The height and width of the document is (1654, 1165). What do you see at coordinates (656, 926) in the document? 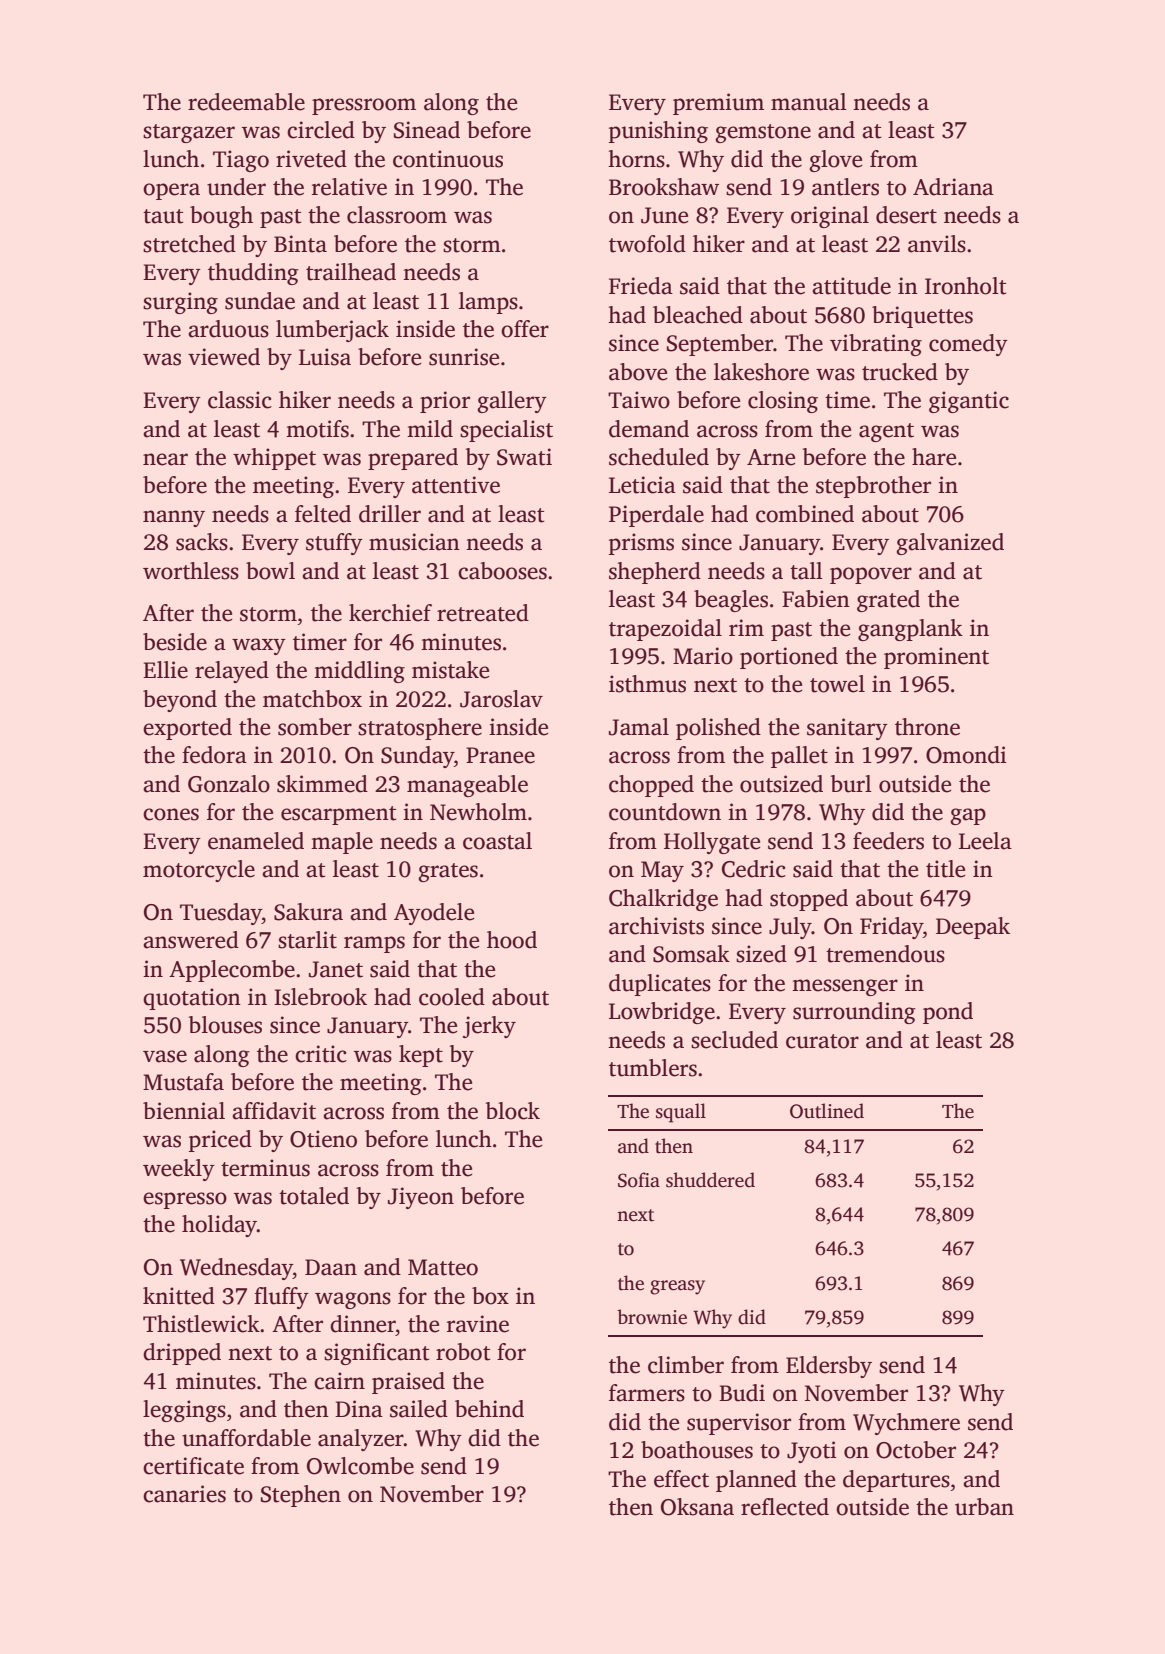
I see `archivists` at bounding box center [656, 926].
